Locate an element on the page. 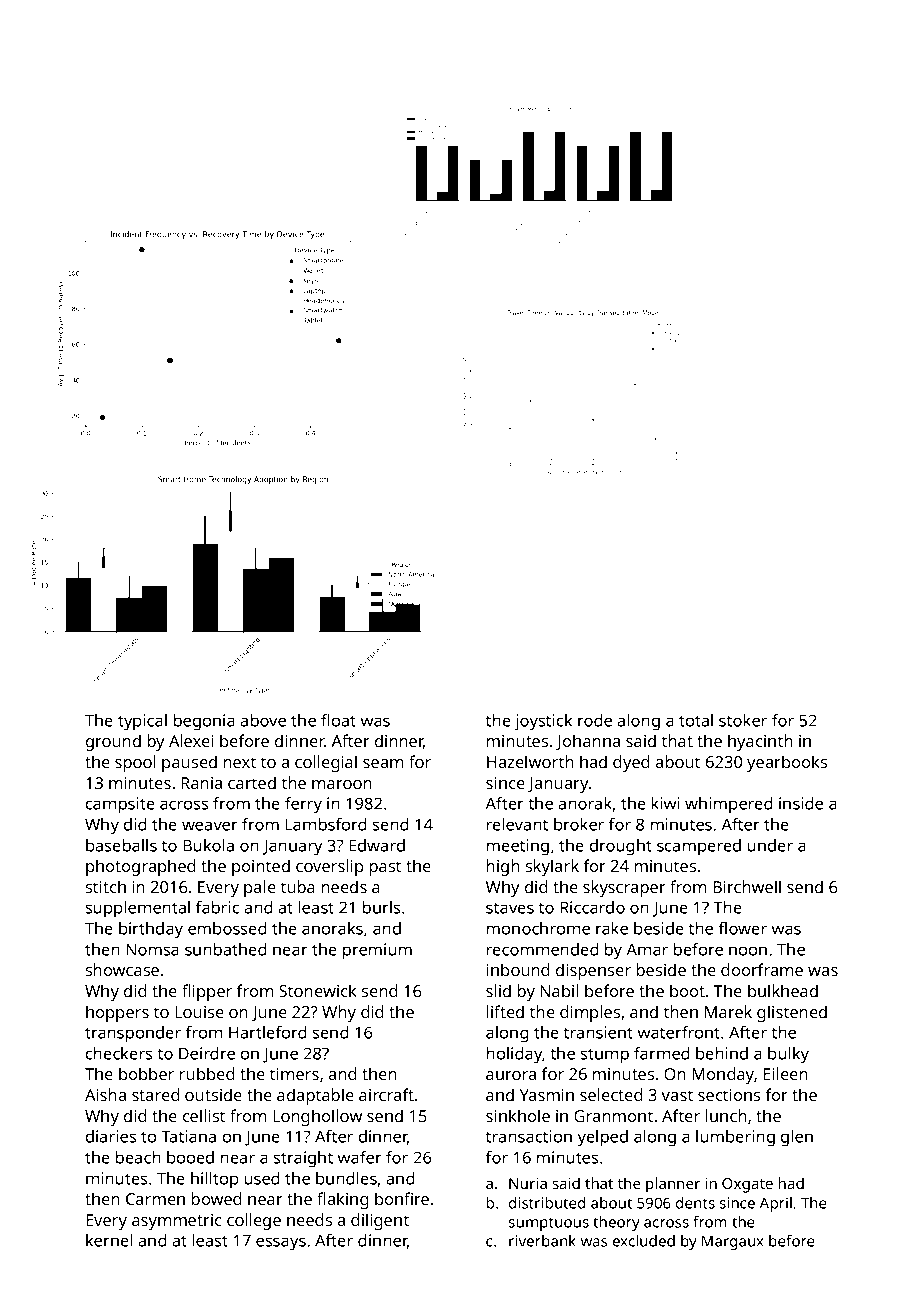 The image size is (924, 1311). skyscraper is located at coordinates (624, 888).
